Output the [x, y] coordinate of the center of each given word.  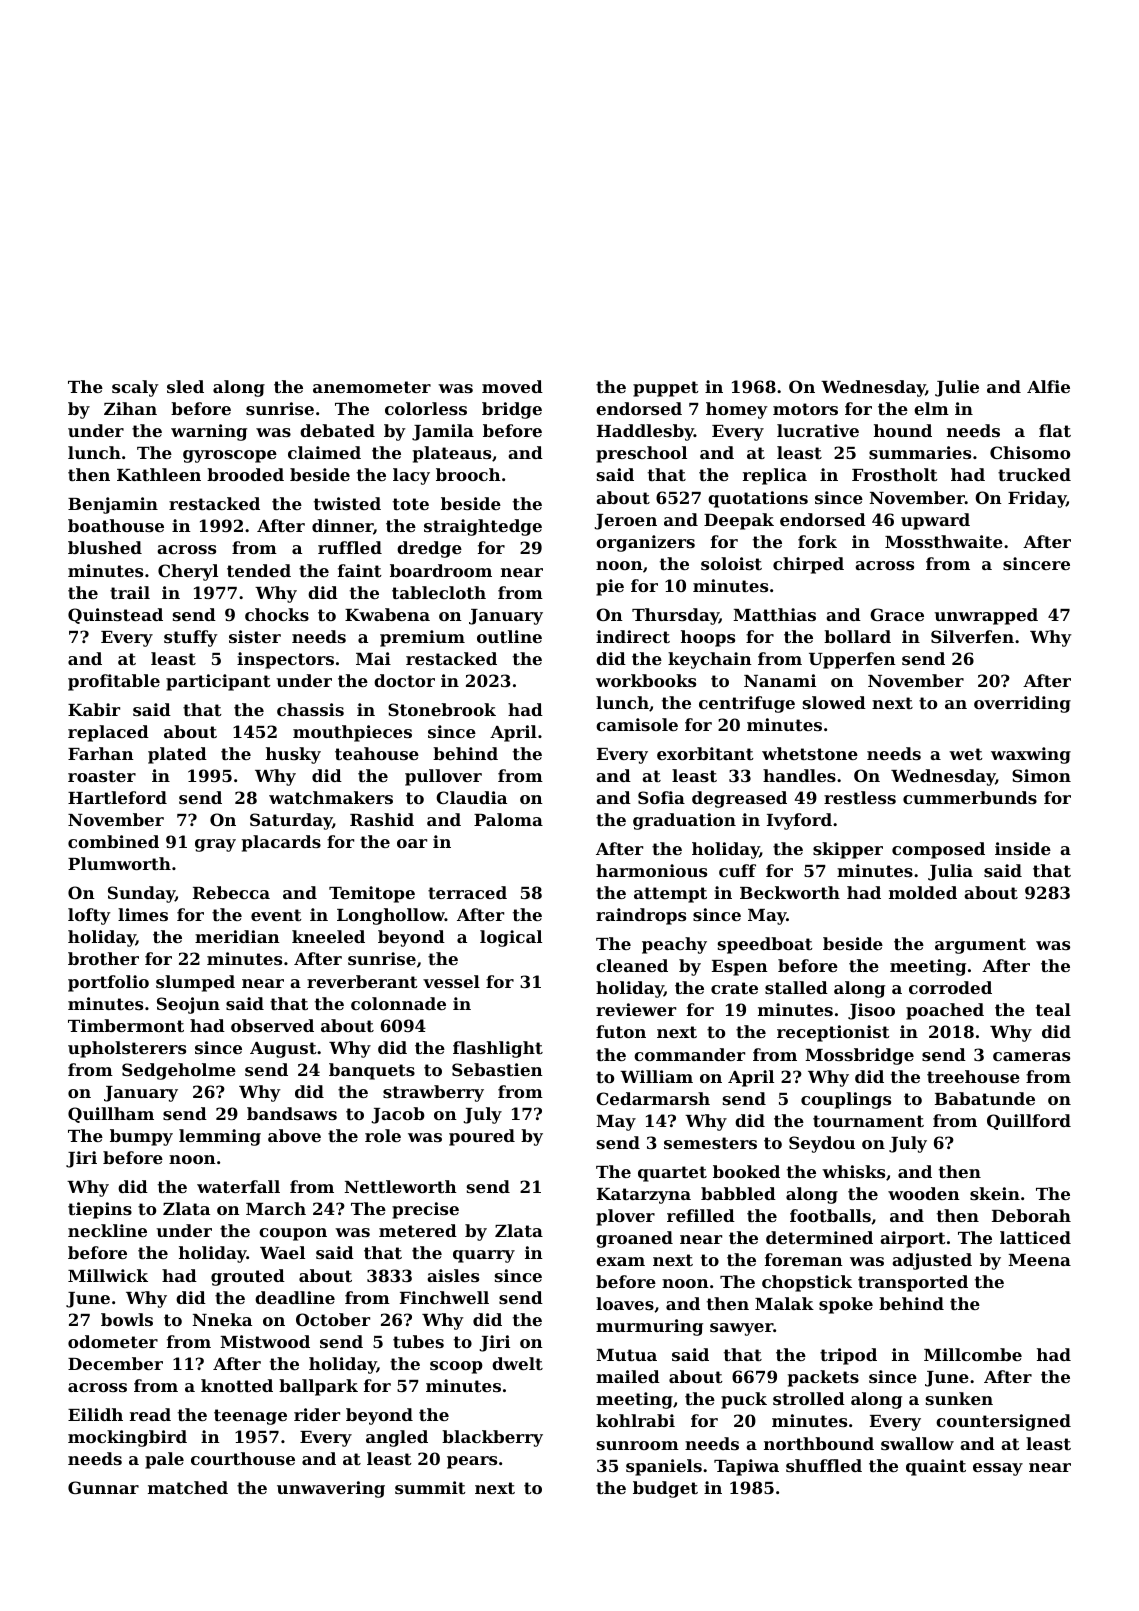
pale [164, 1460]
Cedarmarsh [653, 1098]
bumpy [141, 1137]
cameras [1031, 1056]
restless [860, 797]
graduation [684, 821]
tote [411, 504]
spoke [846, 1305]
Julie [957, 388]
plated [177, 755]
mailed [628, 1376]
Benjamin [113, 505]
